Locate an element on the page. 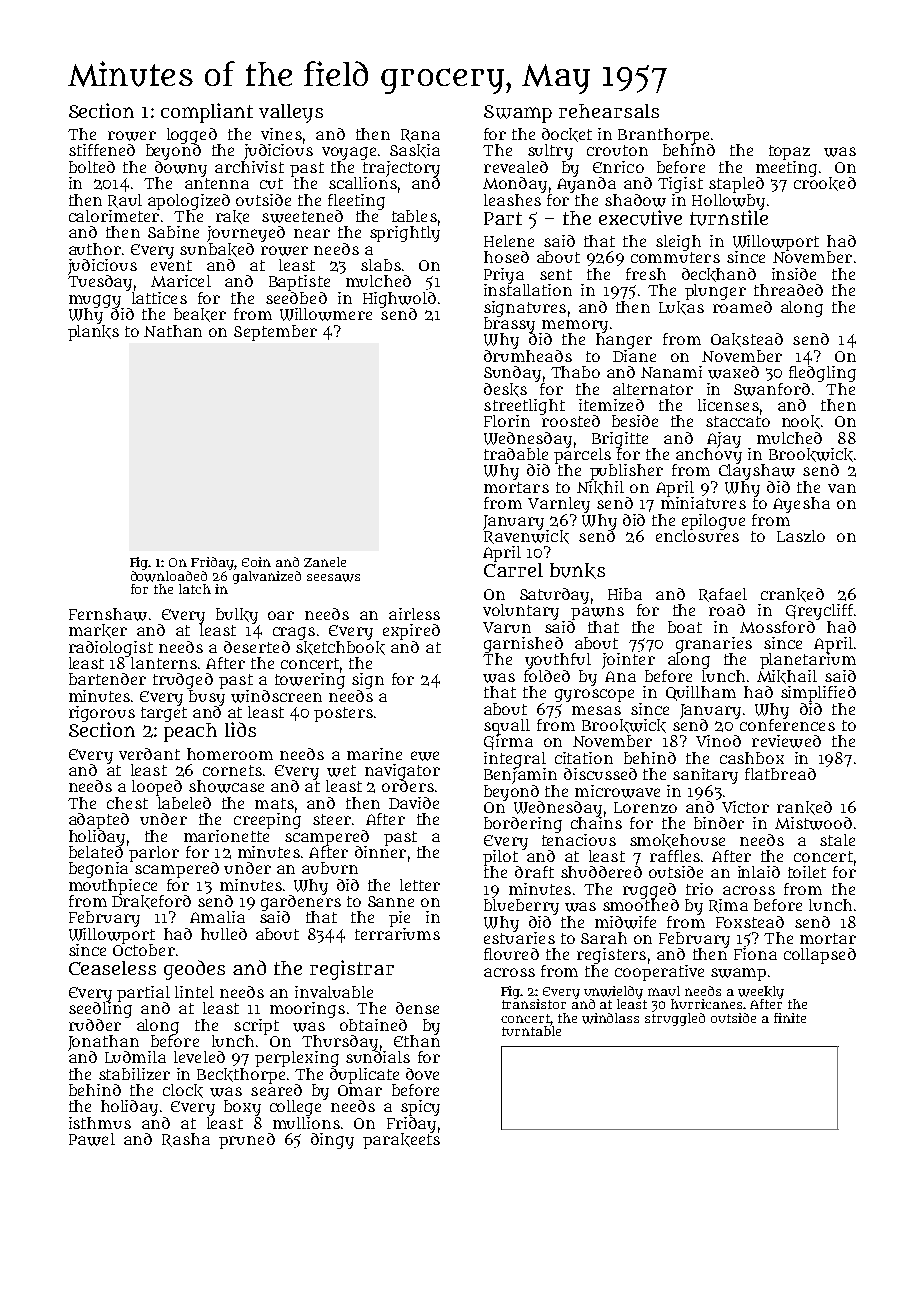  perplexing is located at coordinates (297, 1059).
